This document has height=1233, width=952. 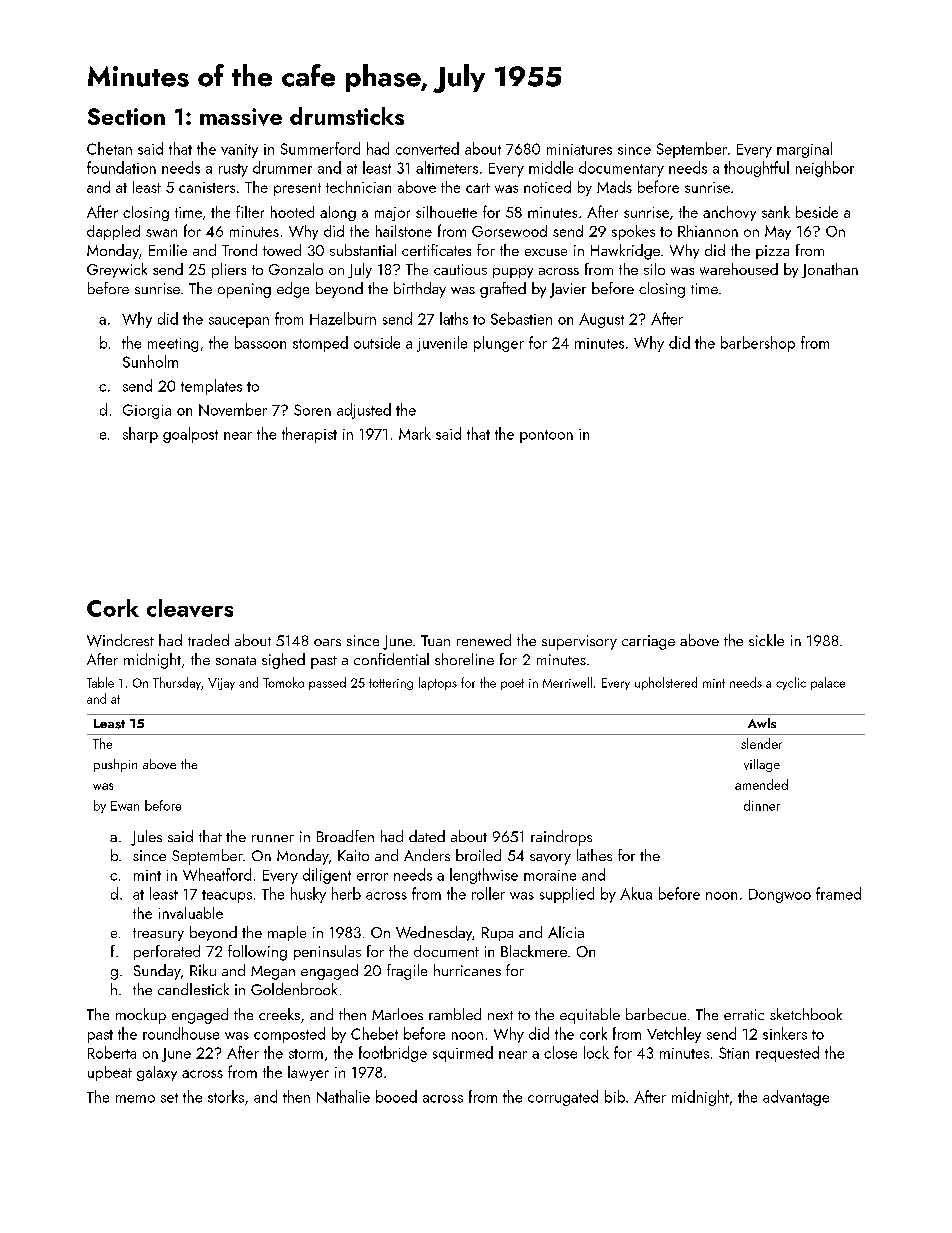 What do you see at coordinates (758, 344) in the document?
I see `barbershop` at bounding box center [758, 344].
